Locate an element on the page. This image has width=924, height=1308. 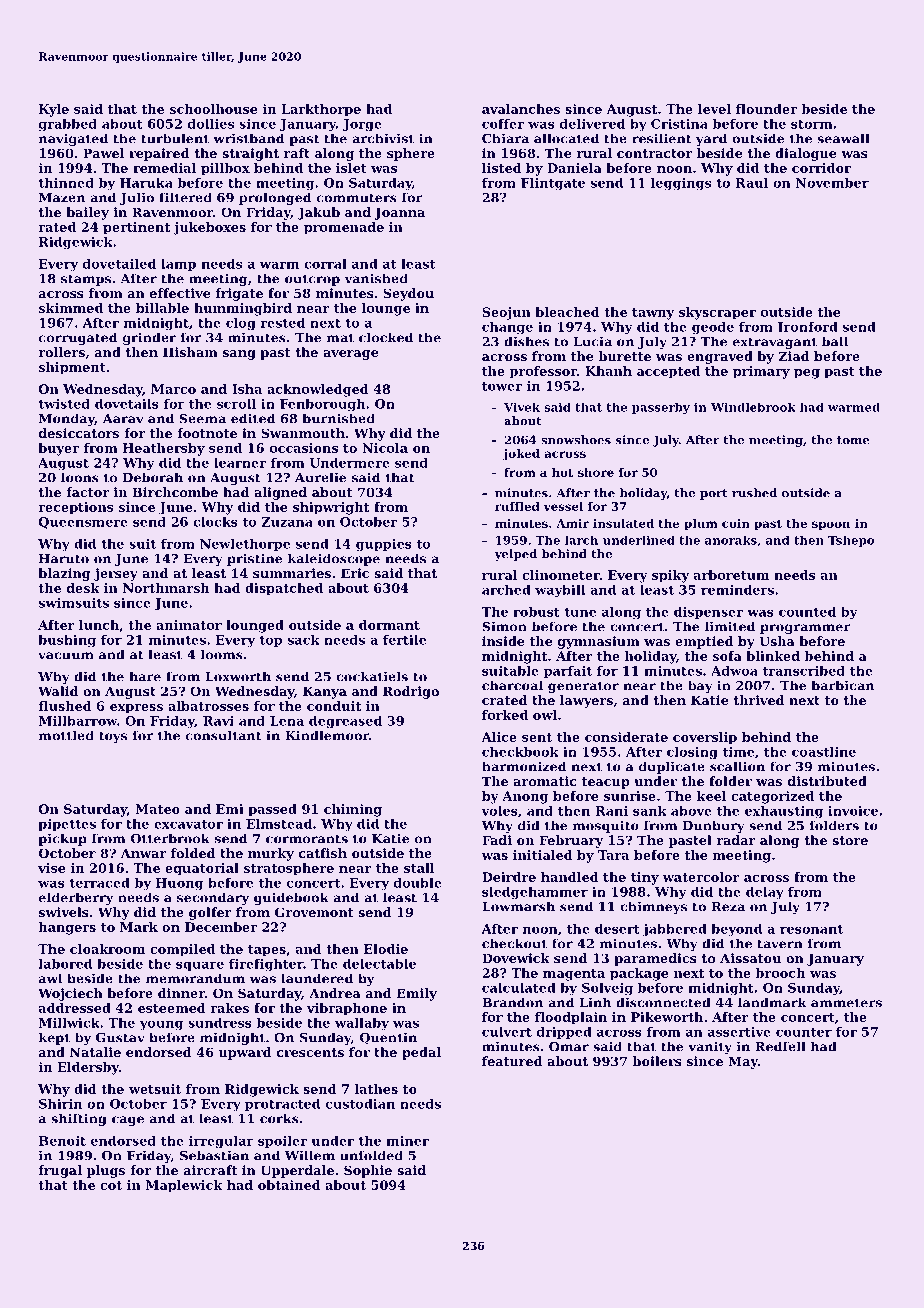
Raul is located at coordinates (751, 183).
